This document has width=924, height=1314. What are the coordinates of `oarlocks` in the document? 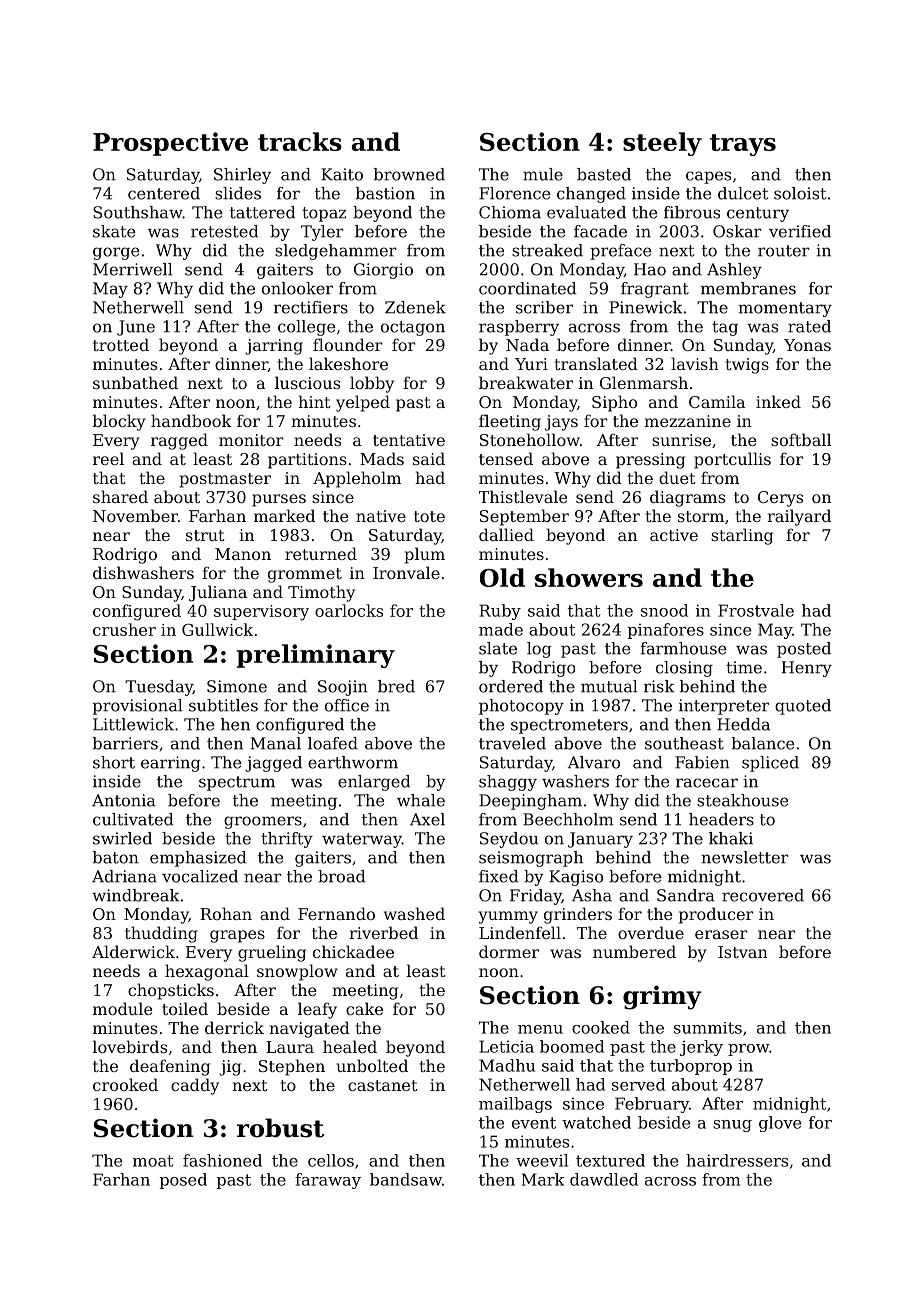 It's located at (349, 610).
